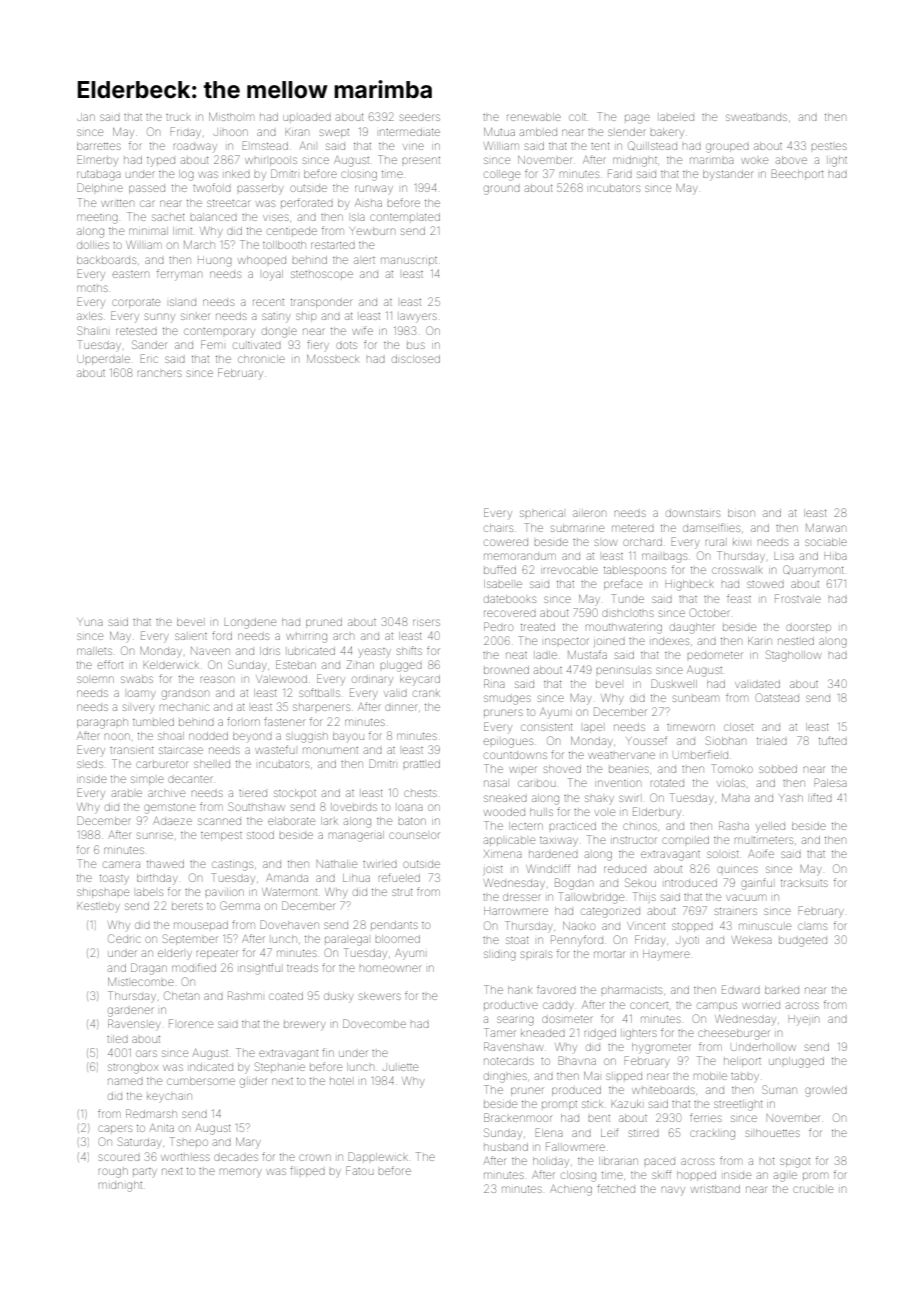 This document has height=1308, width=924. Describe the element at coordinates (507, 700) in the document. I see `smudges` at that location.
